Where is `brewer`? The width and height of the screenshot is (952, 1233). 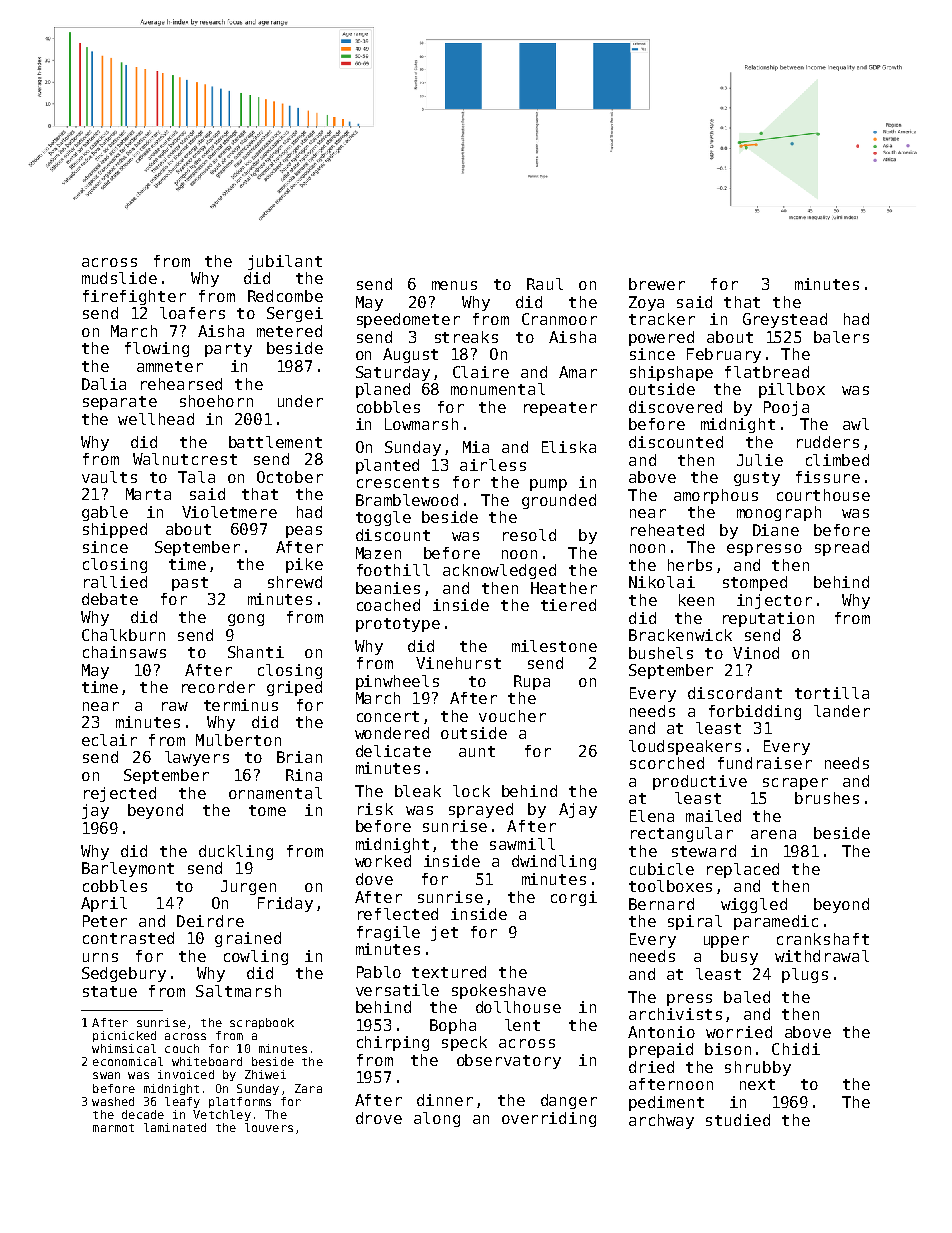
brewer is located at coordinates (657, 284).
